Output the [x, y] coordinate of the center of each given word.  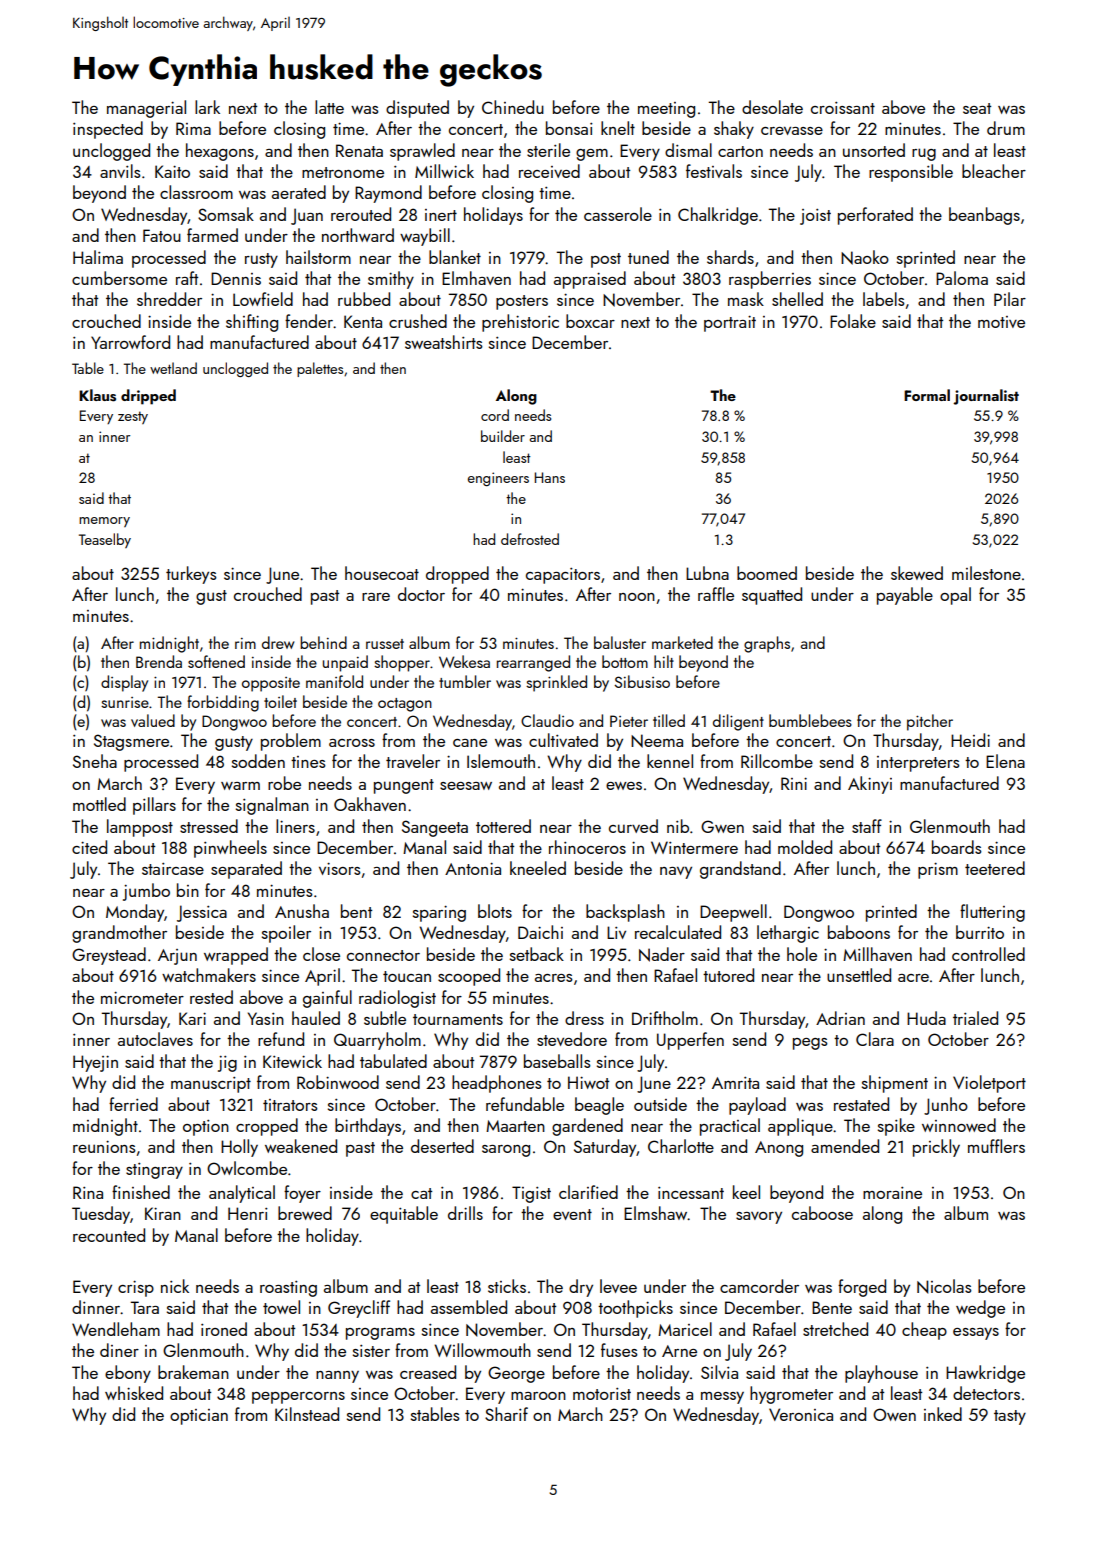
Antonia [473, 868]
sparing [439, 913]
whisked [134, 1393]
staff [867, 826]
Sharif [506, 1414]
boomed [767, 573]
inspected [108, 130]
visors [340, 868]
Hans [550, 477]
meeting [666, 110]
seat [977, 108]
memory [104, 522]
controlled [988, 954]
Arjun [177, 957]
